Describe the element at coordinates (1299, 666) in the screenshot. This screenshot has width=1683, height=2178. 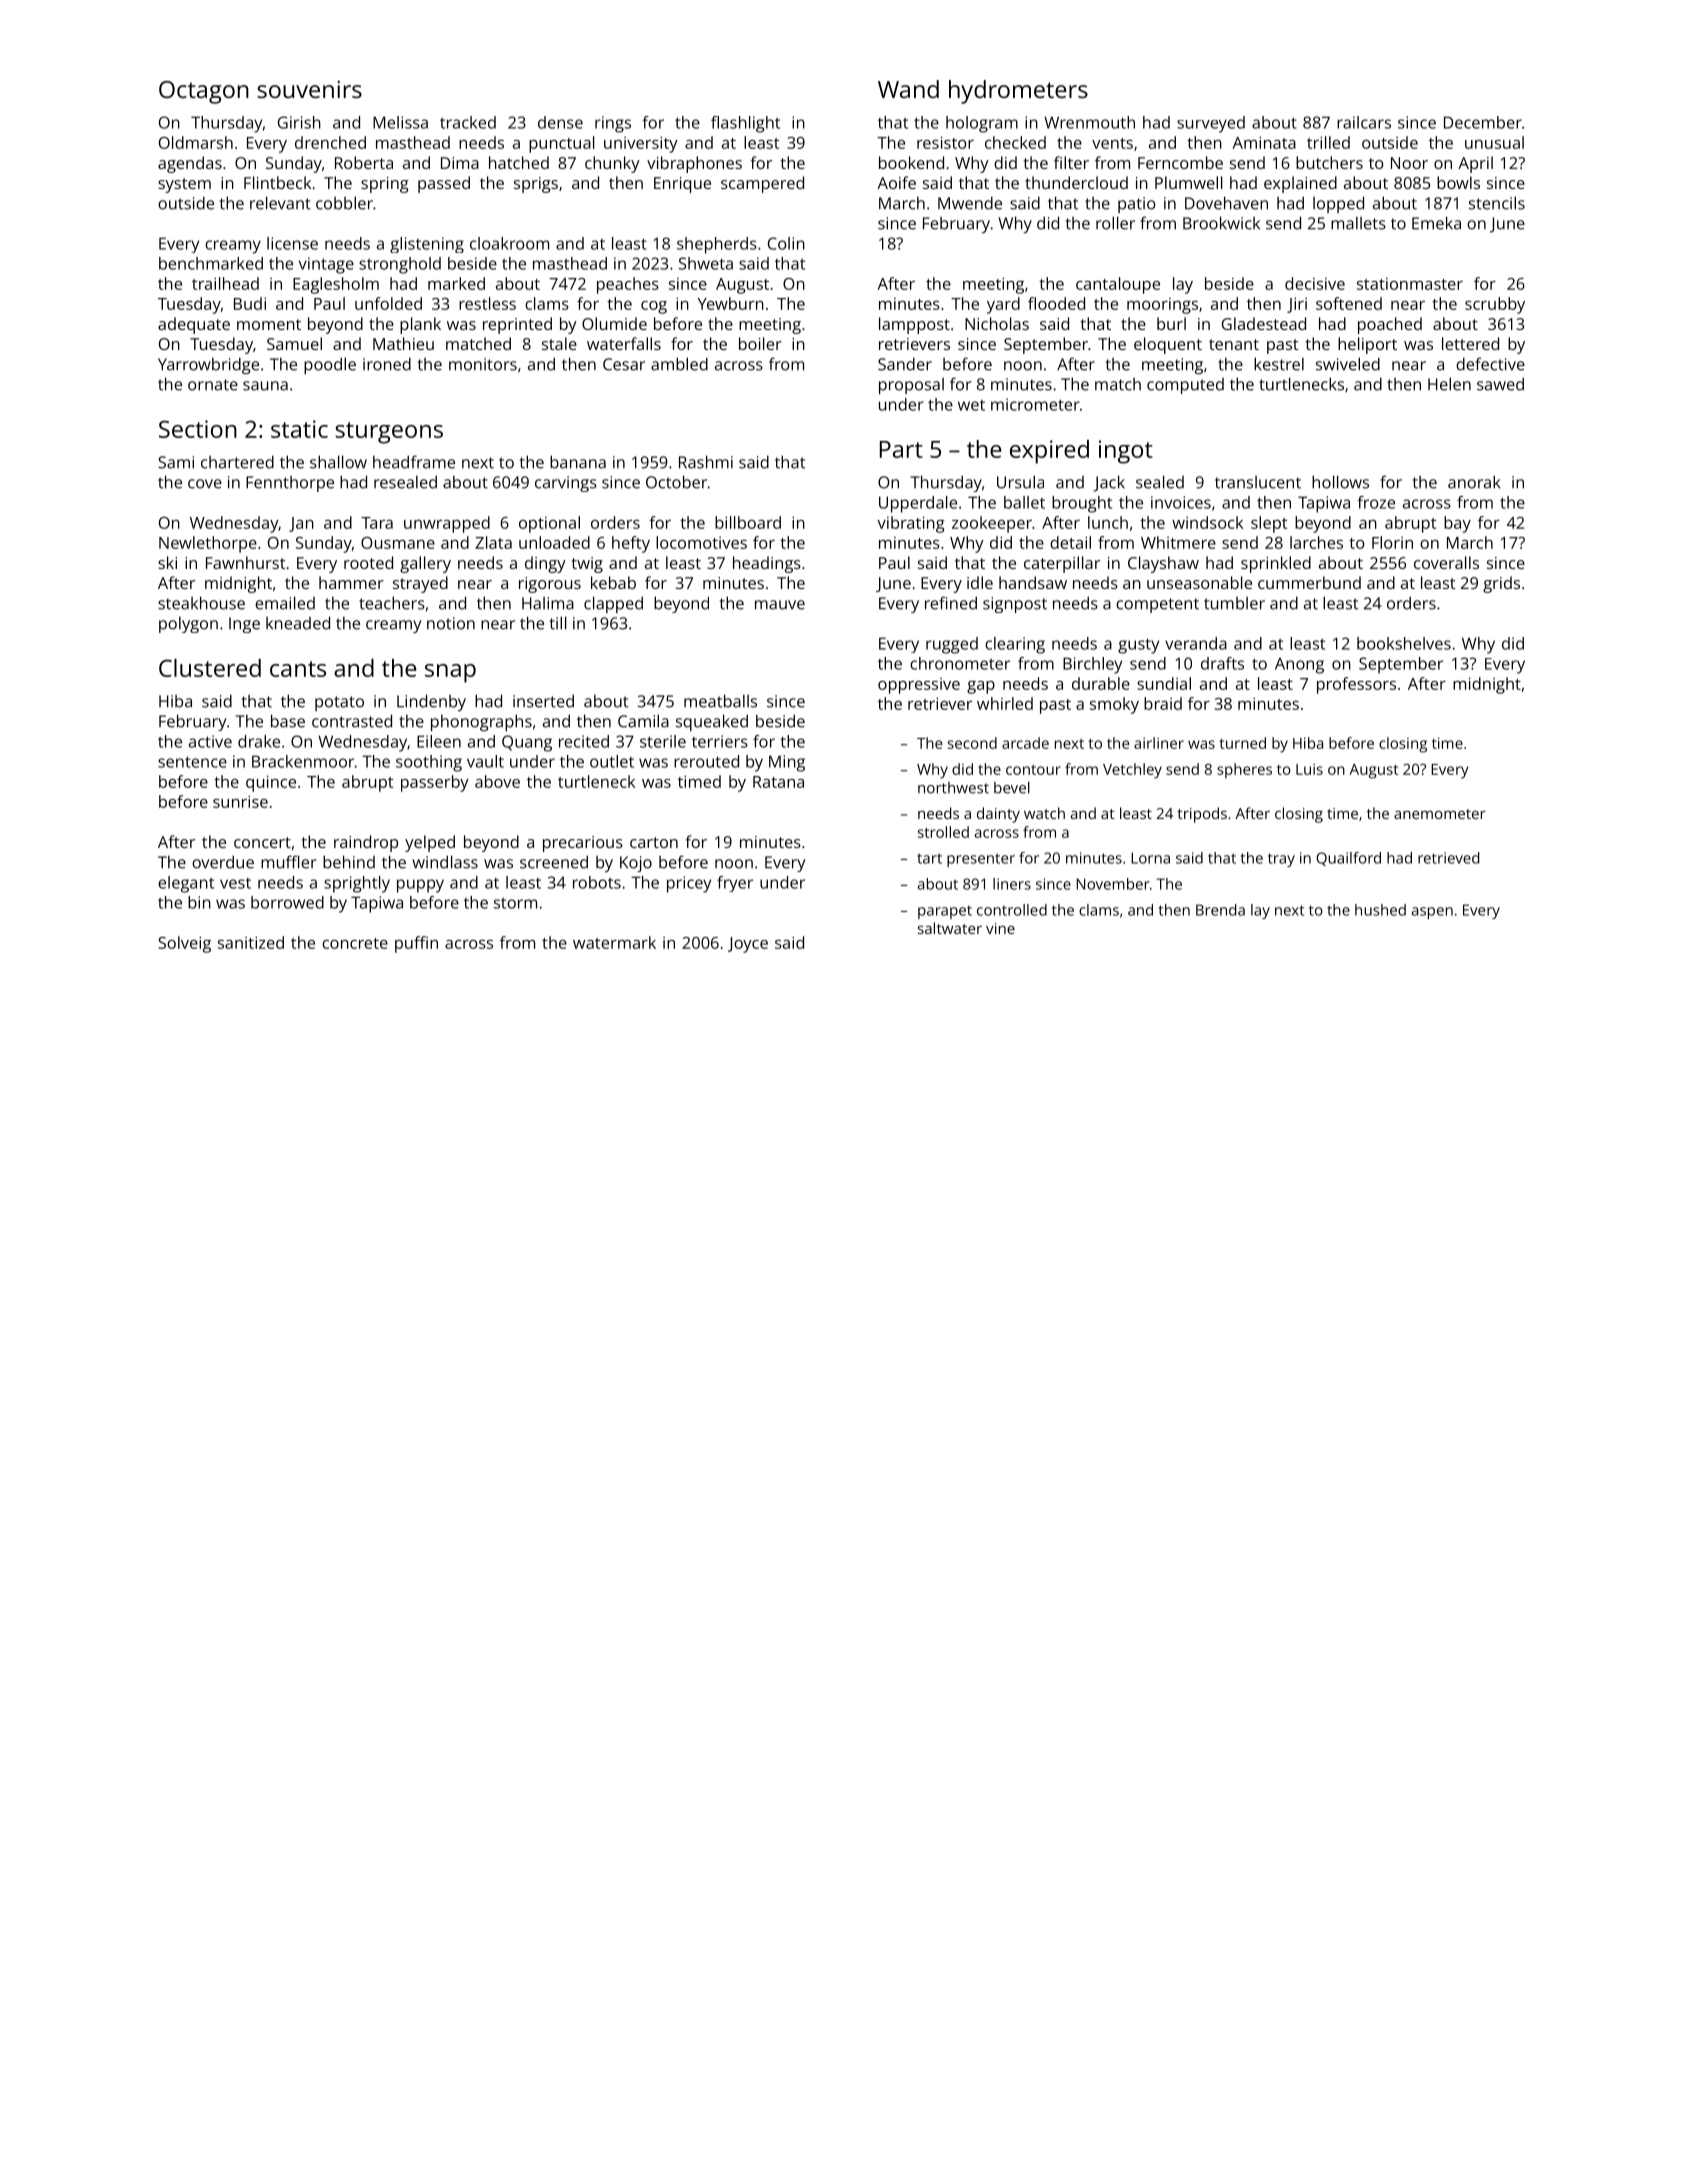
I see `Anong` at that location.
